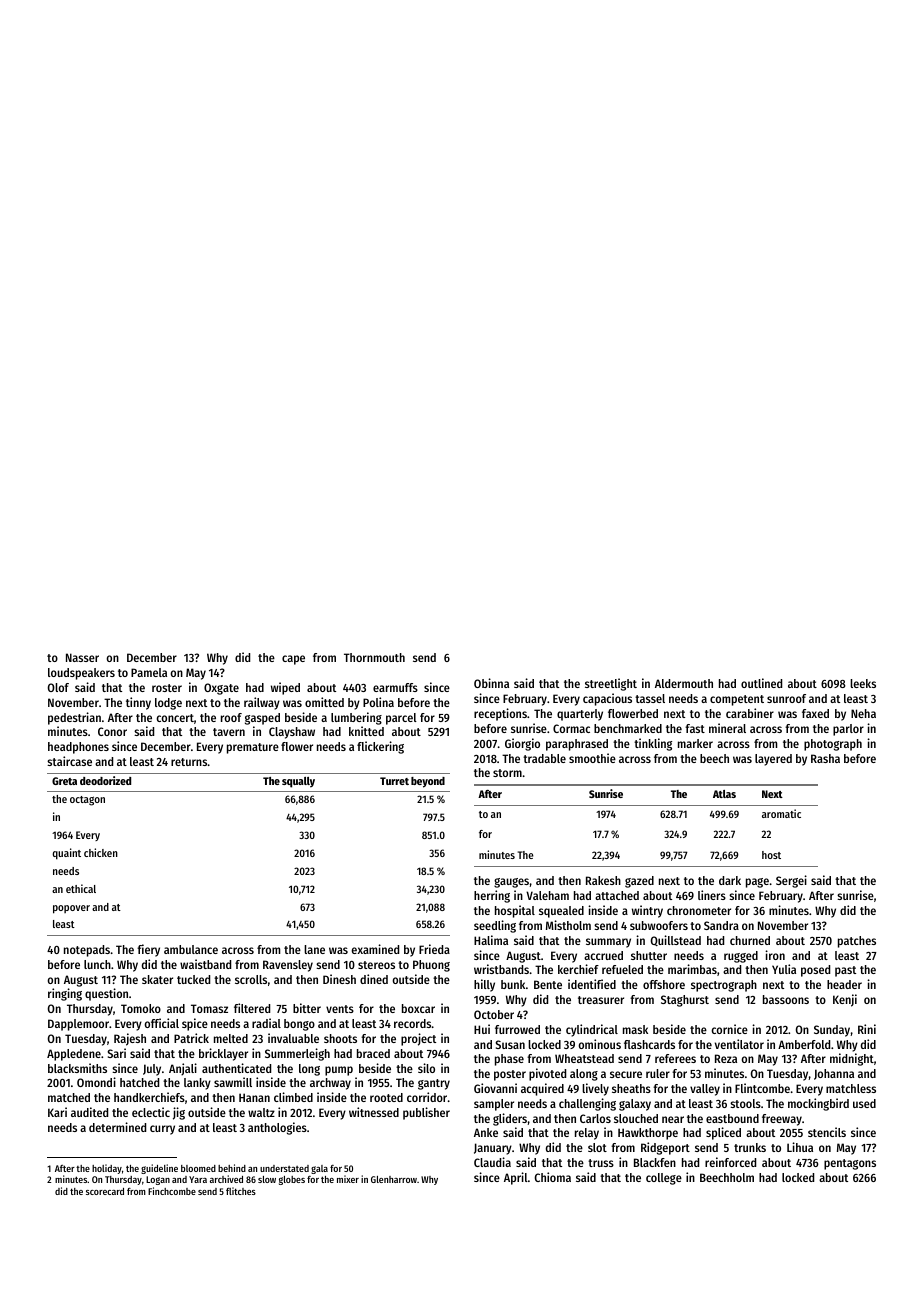 The height and width of the screenshot is (1314, 924). What do you see at coordinates (737, 700) in the screenshot?
I see `competent` at bounding box center [737, 700].
